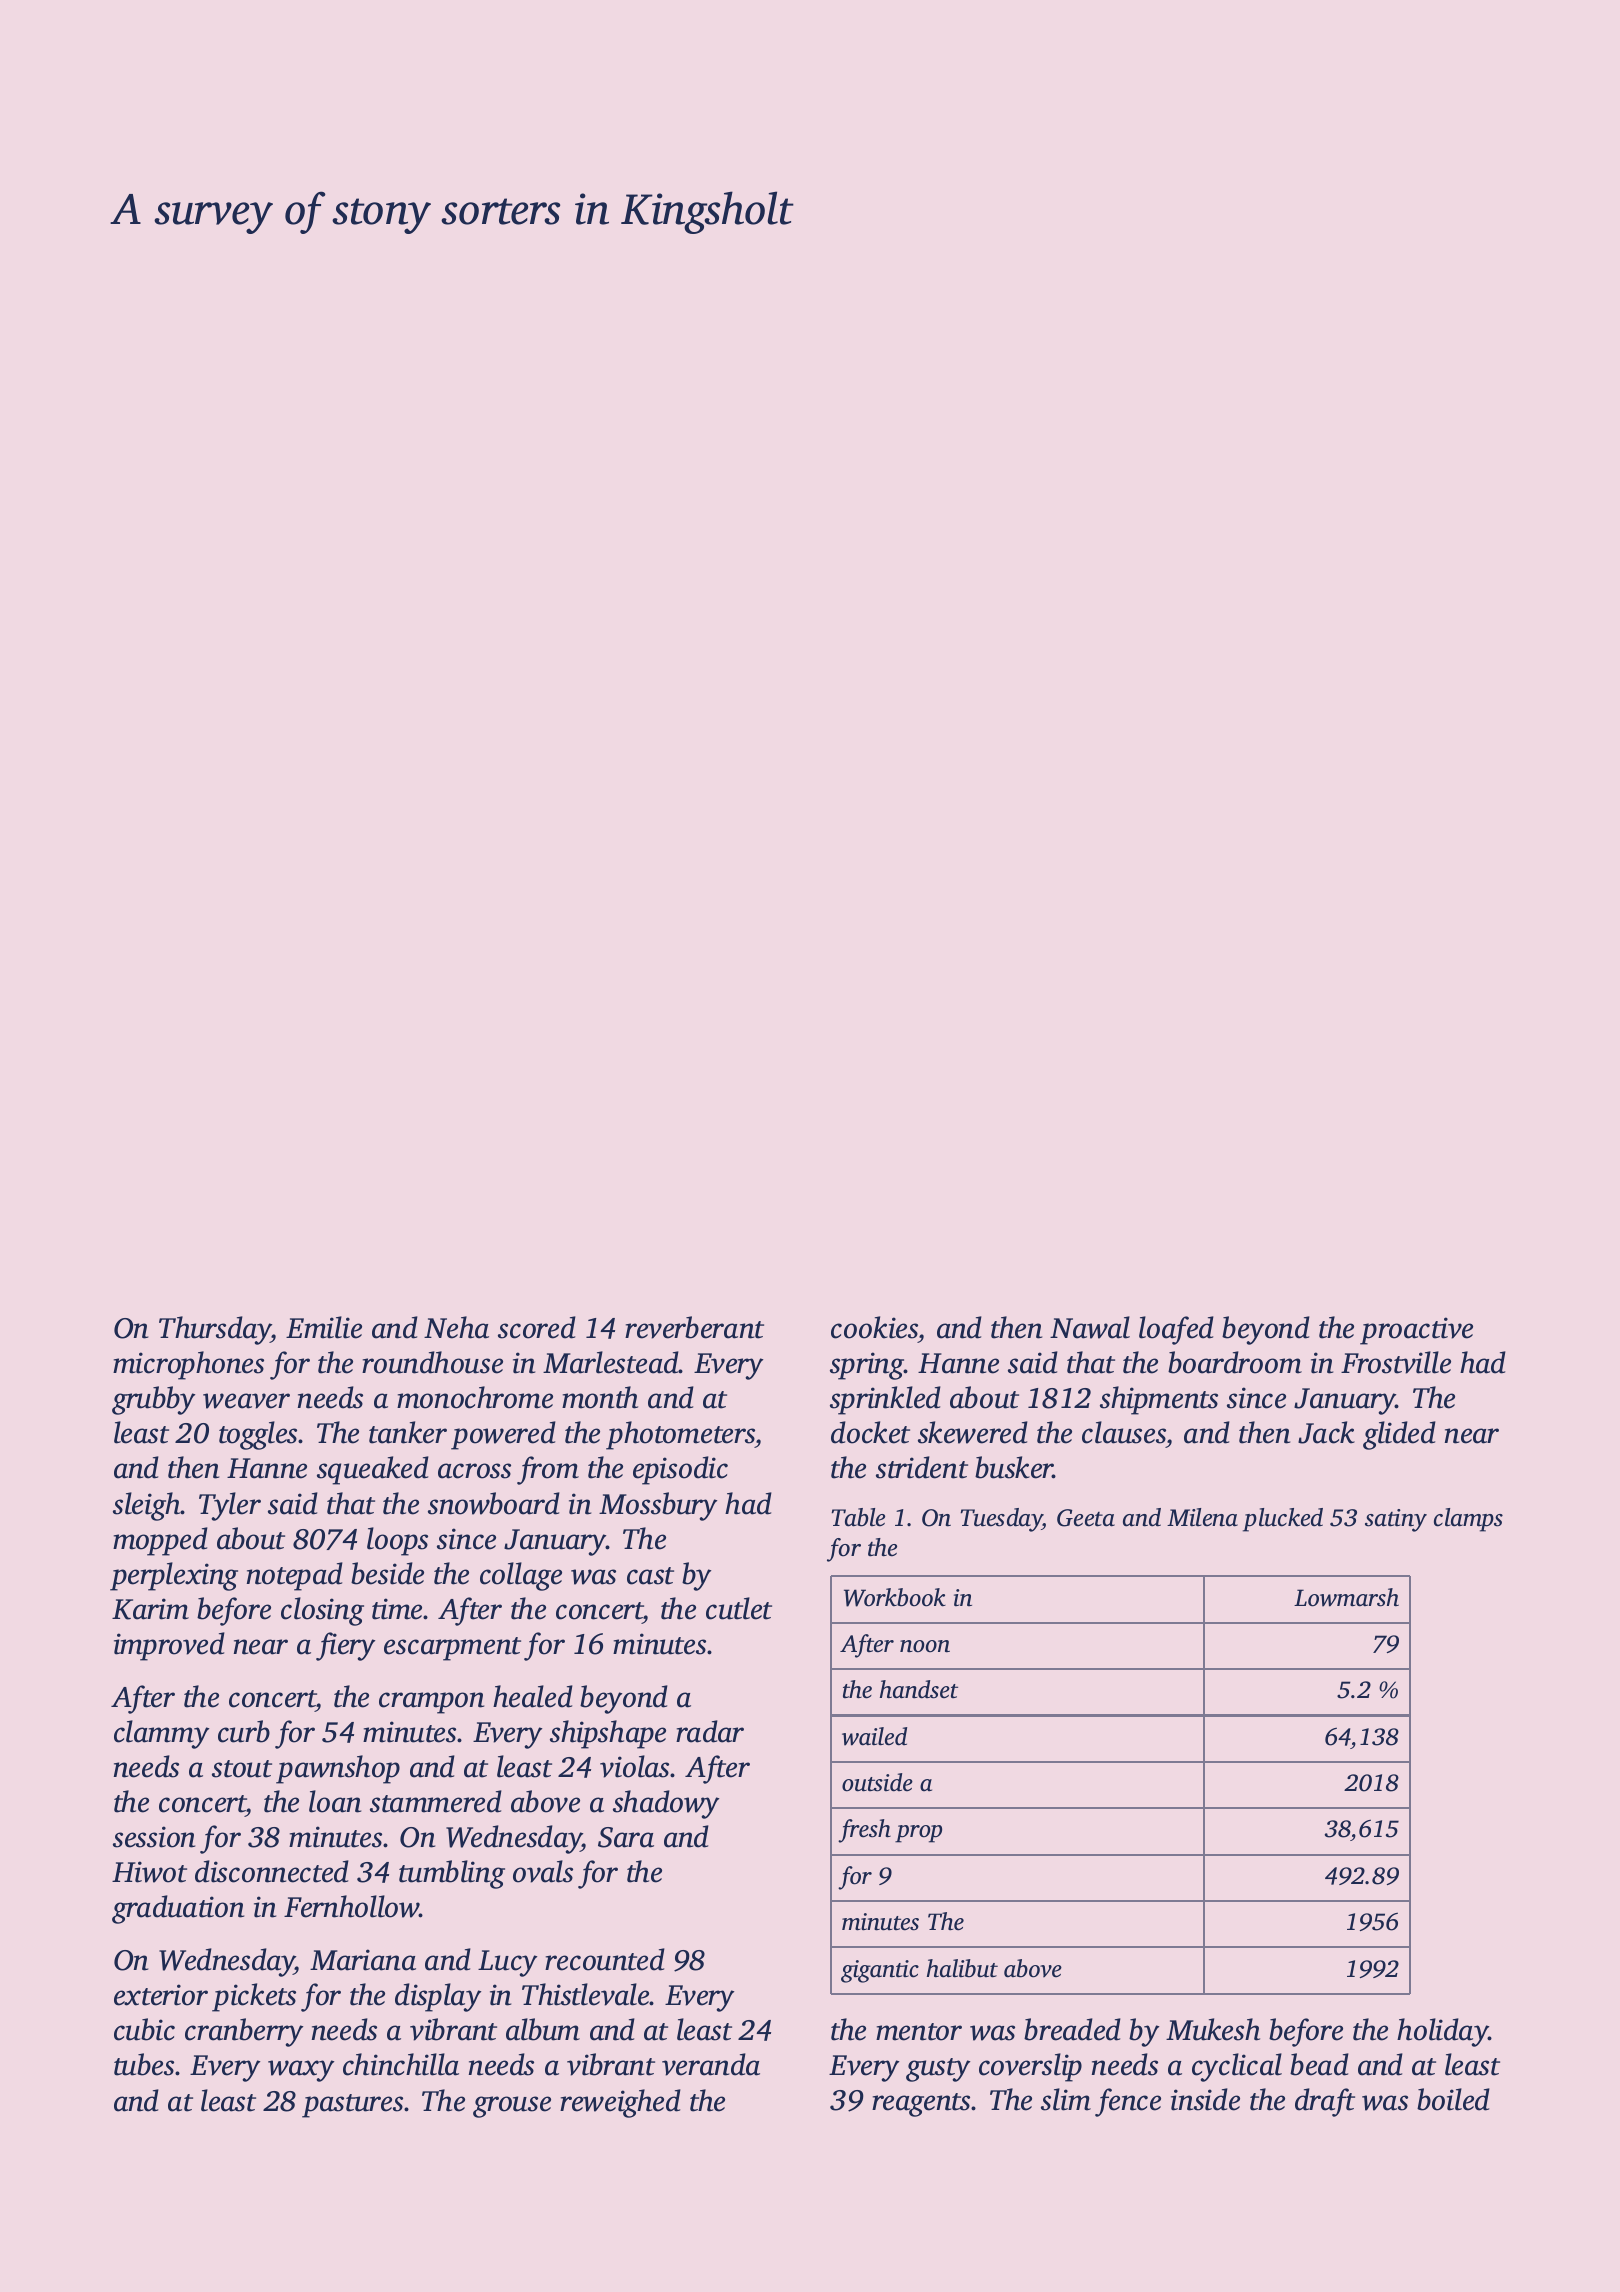 The image size is (1620, 2292). I want to click on Workbook, so click(895, 1597).
